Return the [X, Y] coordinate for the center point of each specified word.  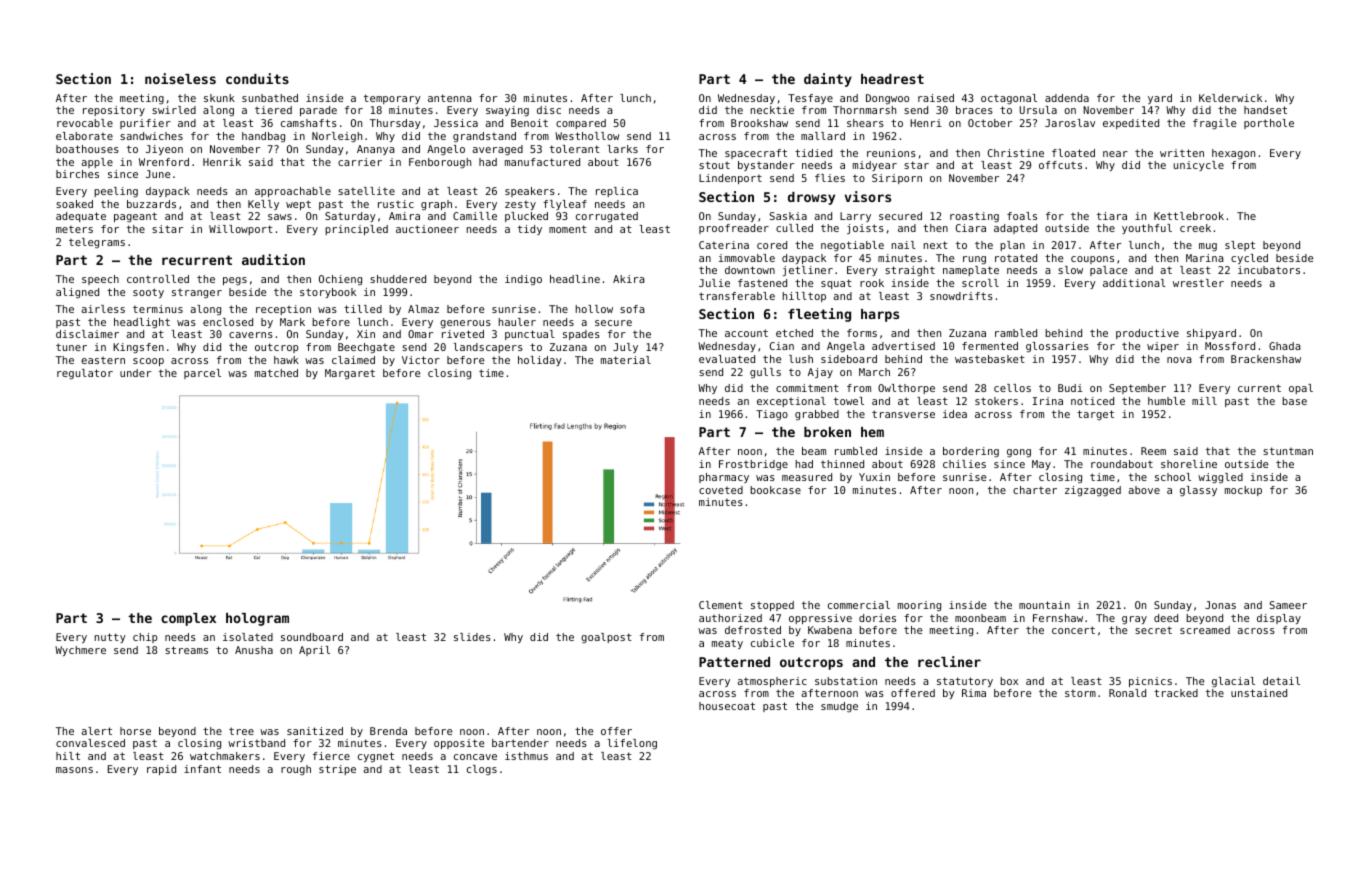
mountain [1044, 605]
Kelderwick [1230, 98]
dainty [828, 80]
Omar [420, 334]
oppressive [820, 619]
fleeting [819, 315]
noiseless [180, 78]
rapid [161, 770]
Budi [1070, 388]
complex [188, 619]
